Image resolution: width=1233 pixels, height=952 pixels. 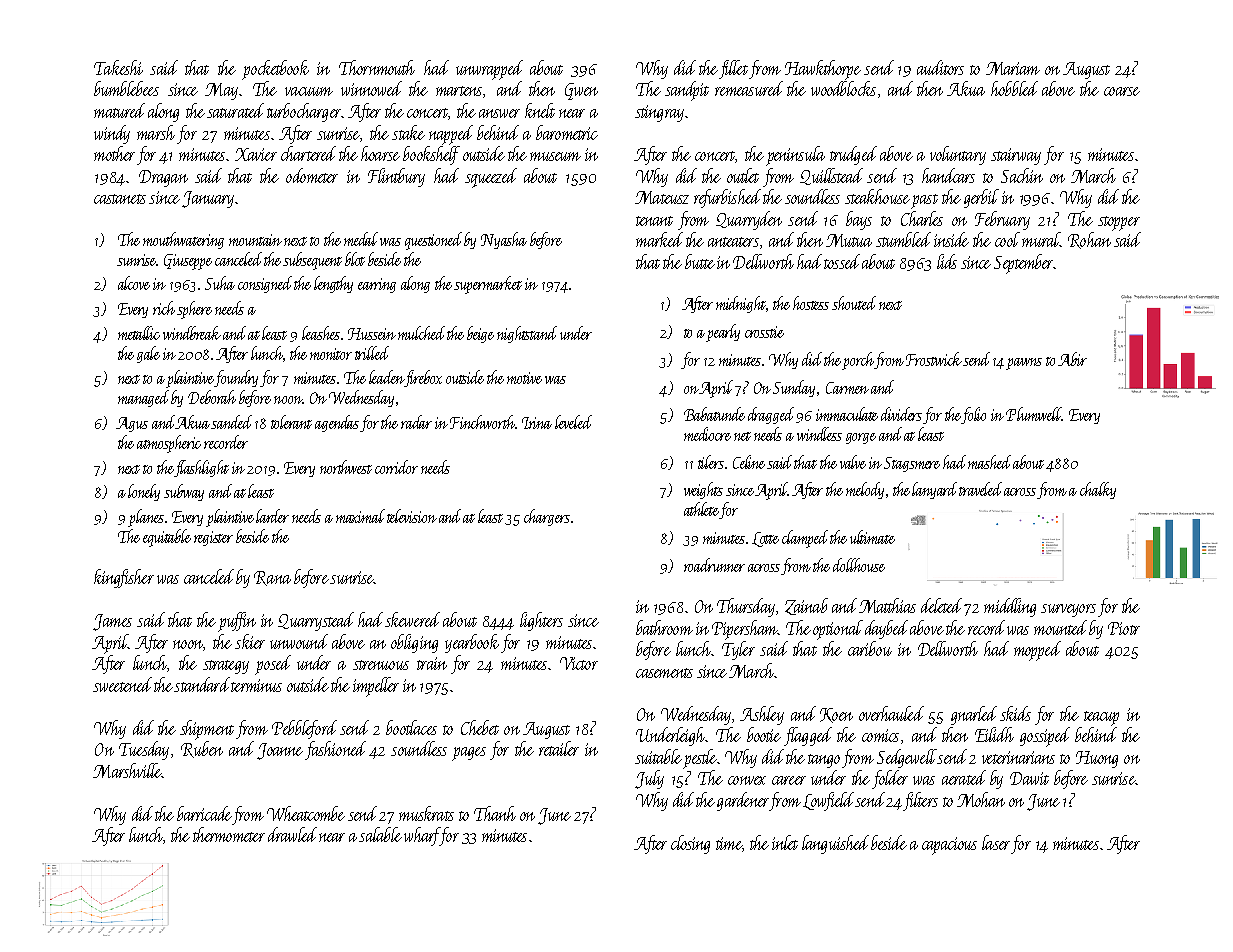 What do you see at coordinates (940, 67) in the screenshot?
I see `auditors` at bounding box center [940, 67].
